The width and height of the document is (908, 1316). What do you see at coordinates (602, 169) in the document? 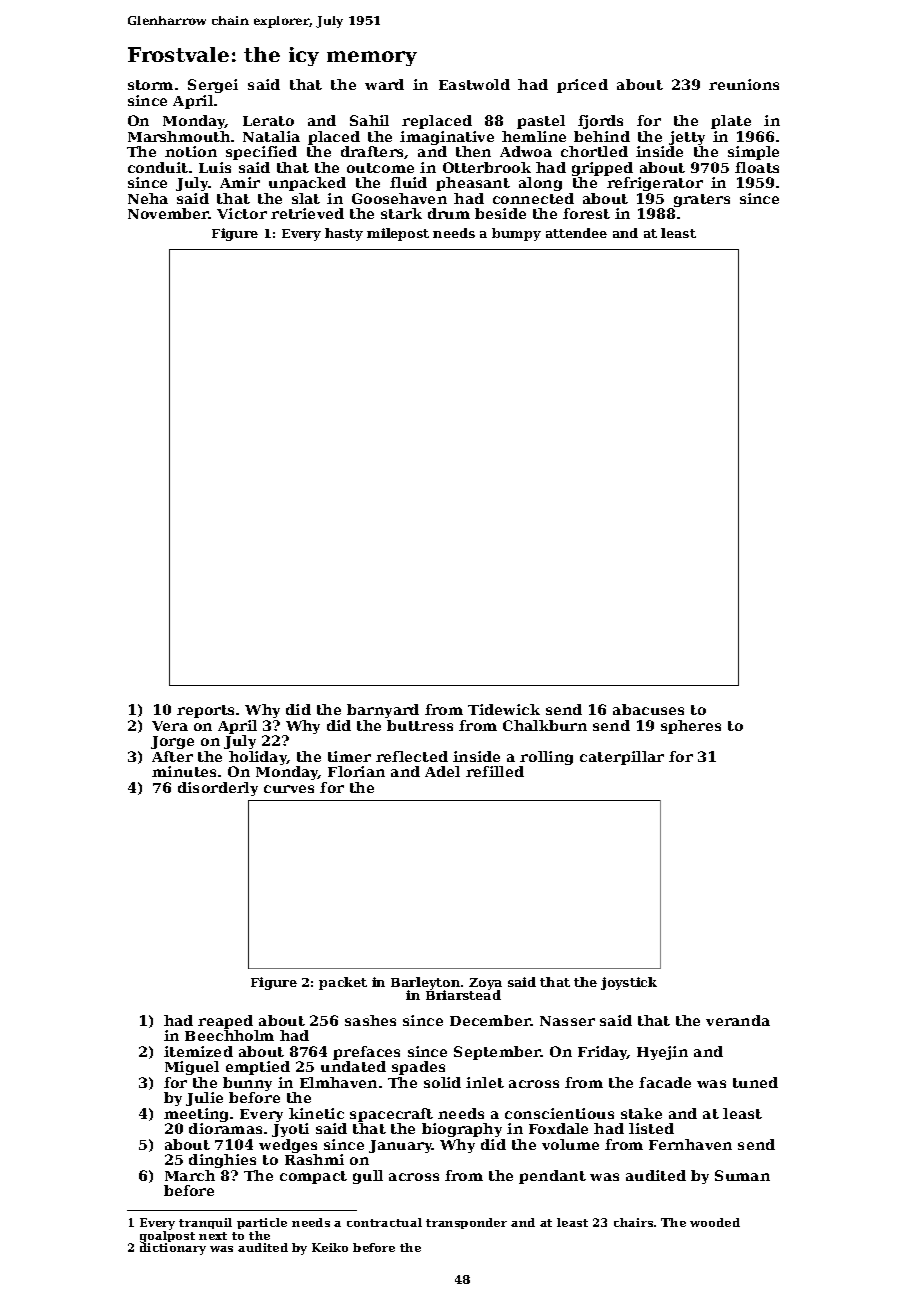
I see `gripped` at bounding box center [602, 169].
